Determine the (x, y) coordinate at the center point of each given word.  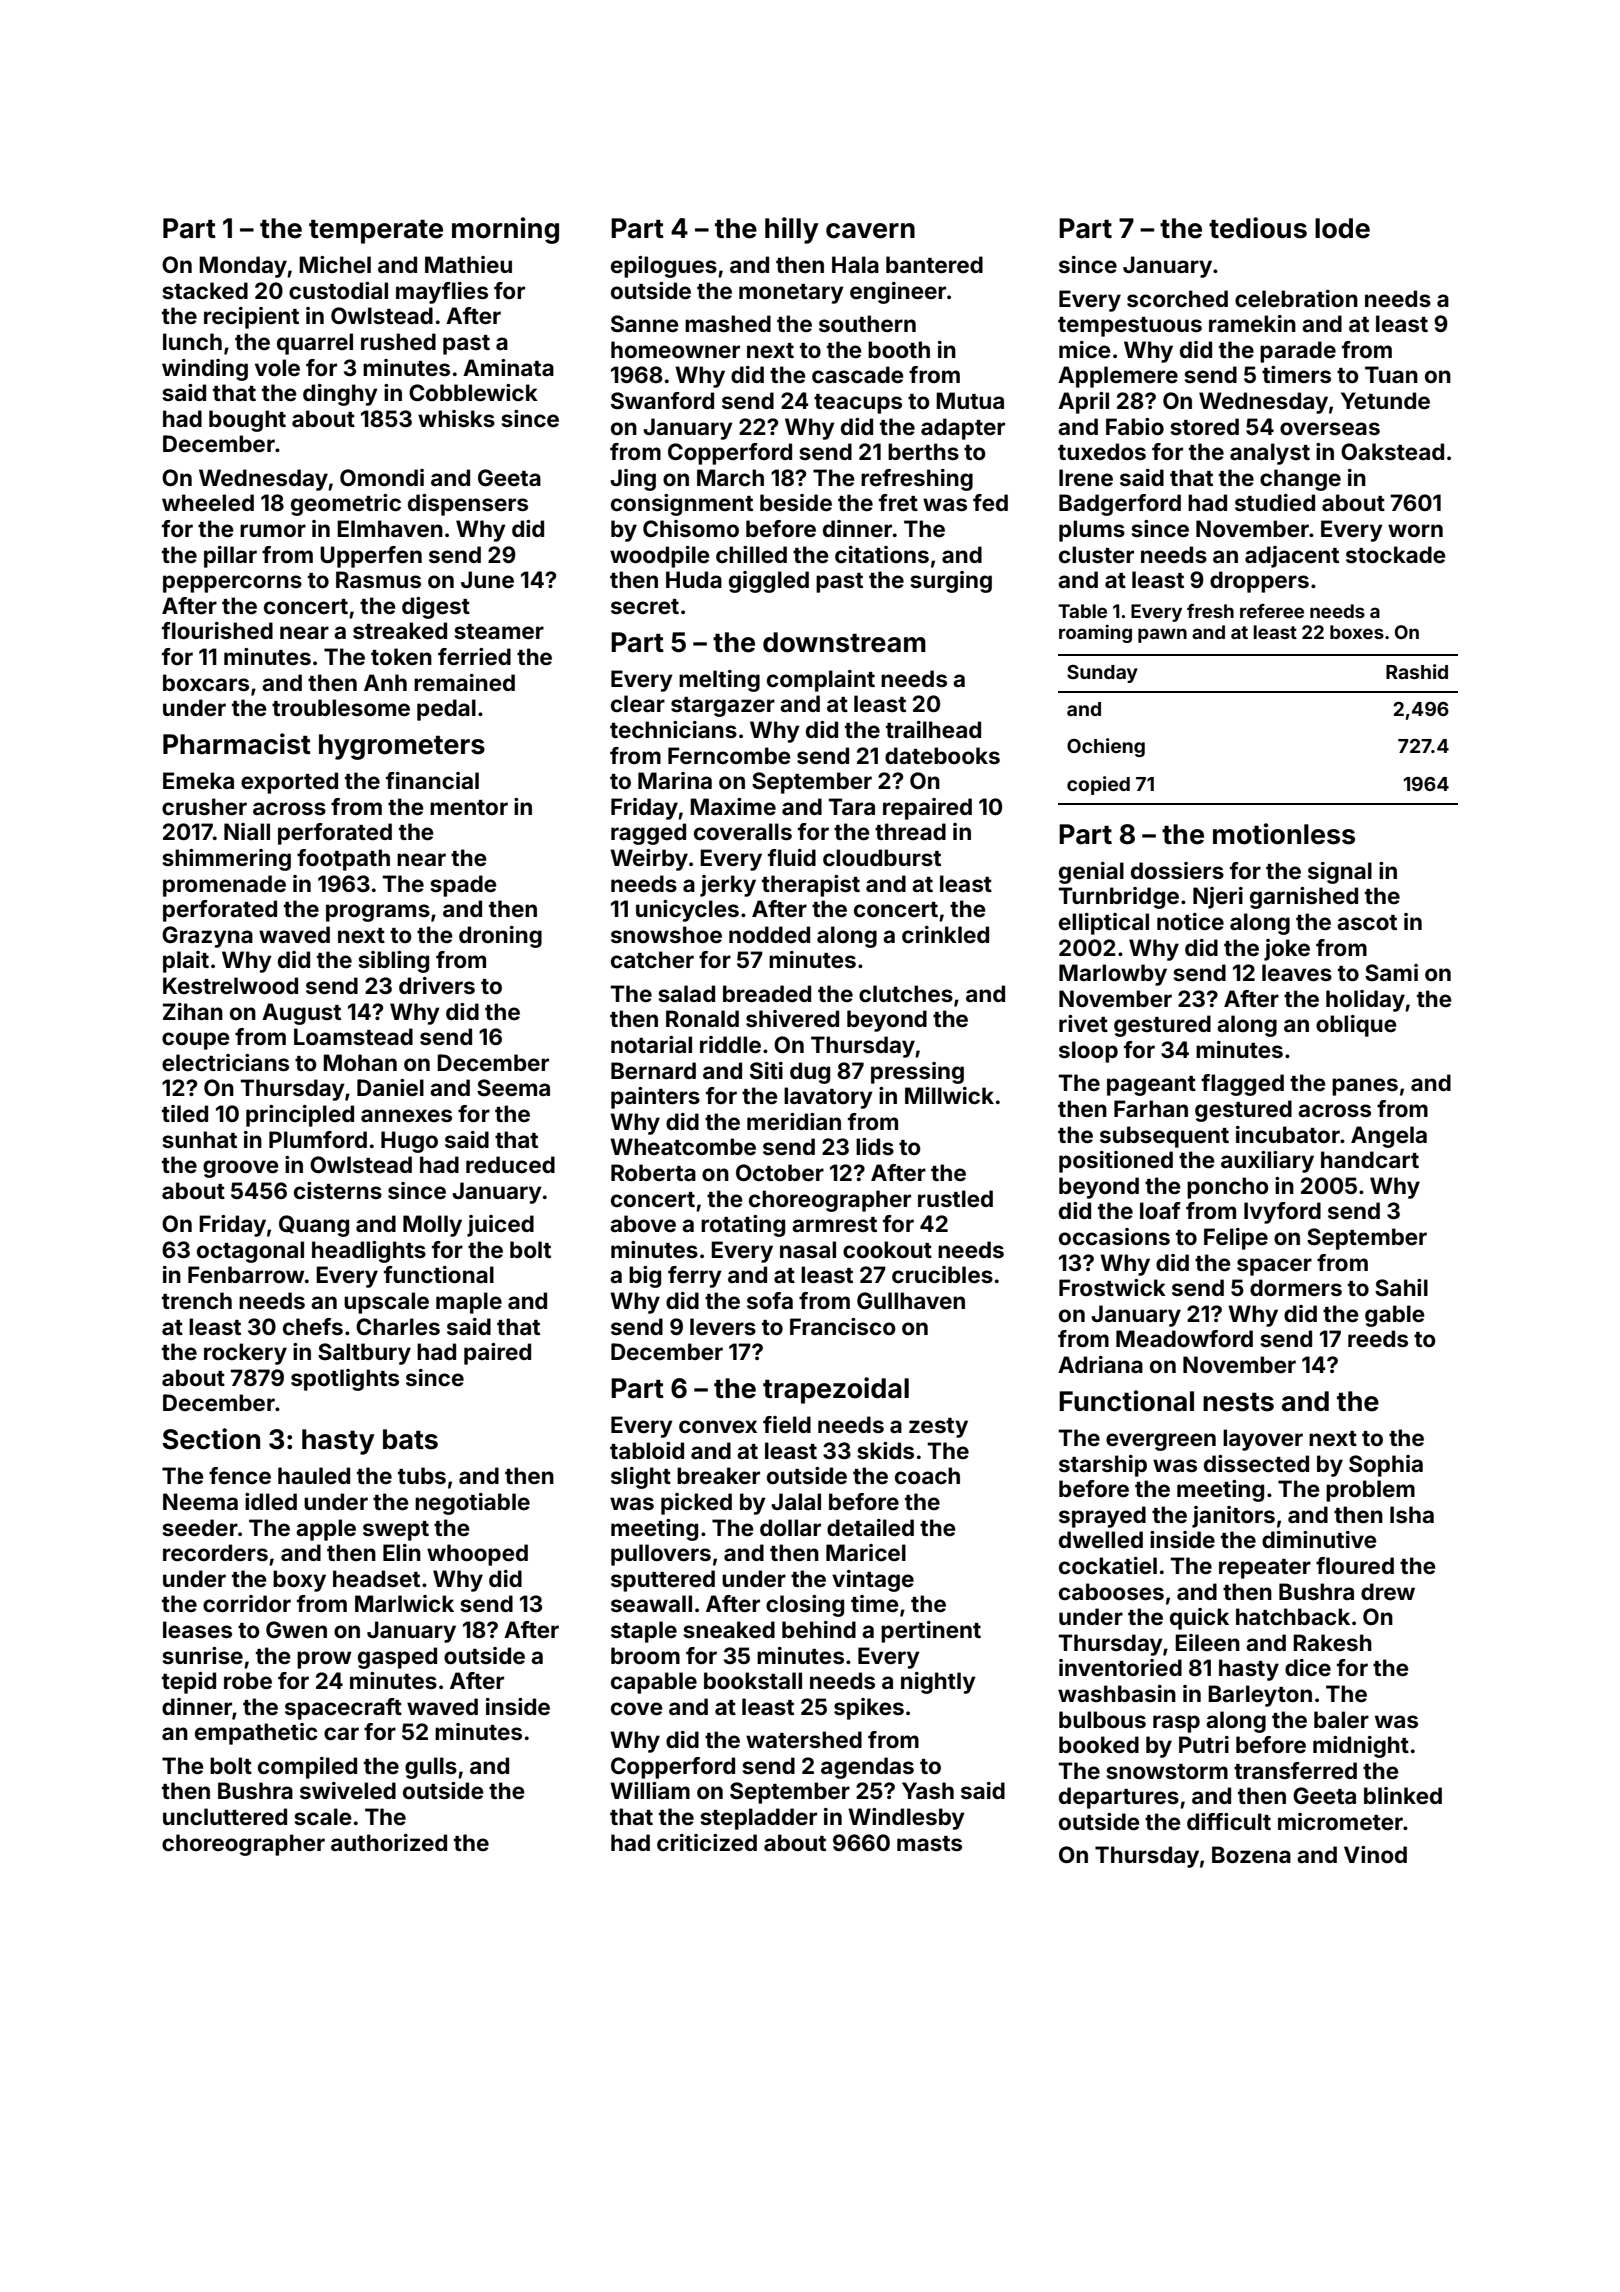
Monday (243, 267)
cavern (870, 231)
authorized (389, 1842)
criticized (707, 1842)
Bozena (1251, 1854)
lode (1342, 228)
